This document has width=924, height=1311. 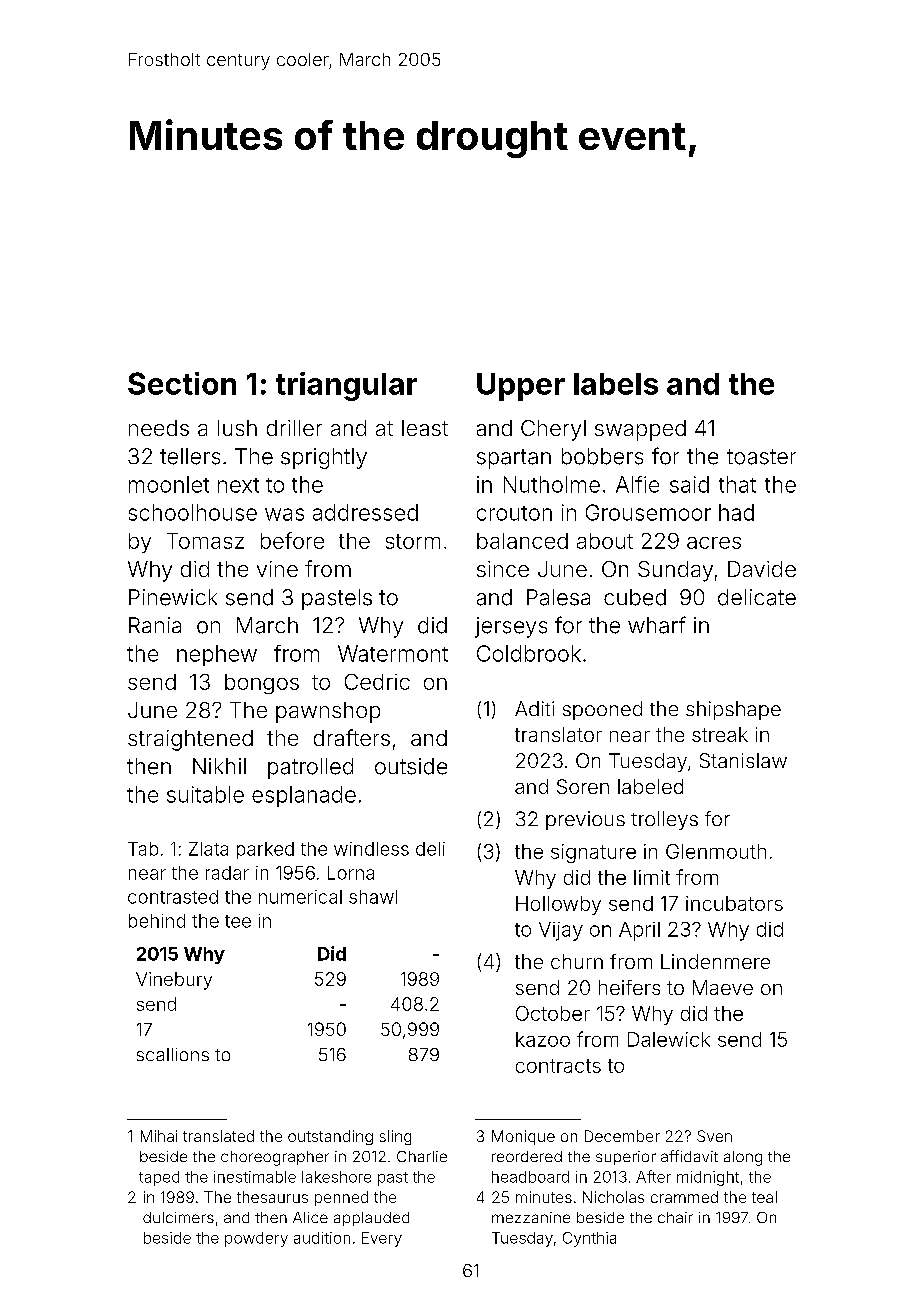 I want to click on Vijay, so click(x=561, y=931).
